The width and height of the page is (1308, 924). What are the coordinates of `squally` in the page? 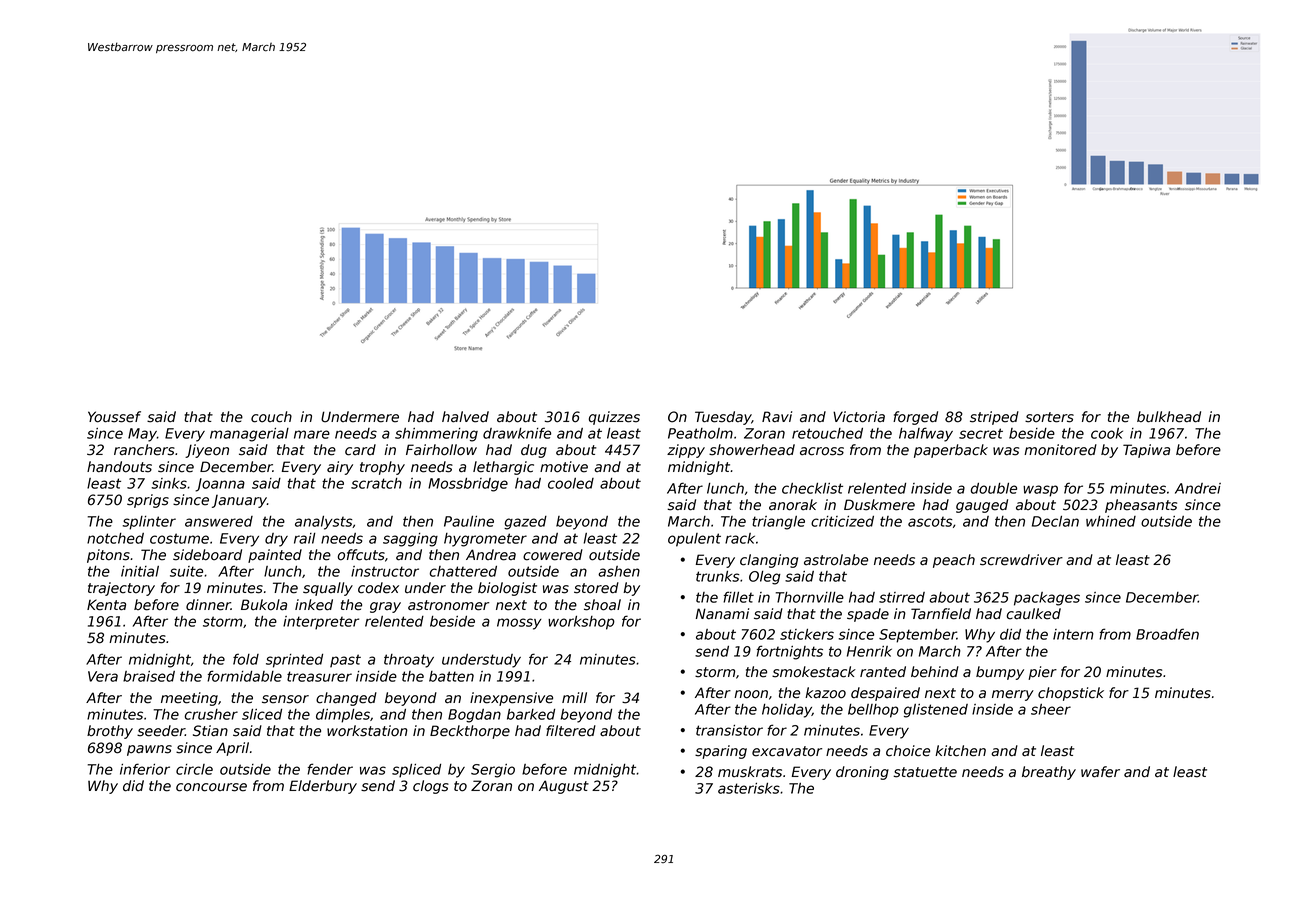 It's located at (328, 589).
